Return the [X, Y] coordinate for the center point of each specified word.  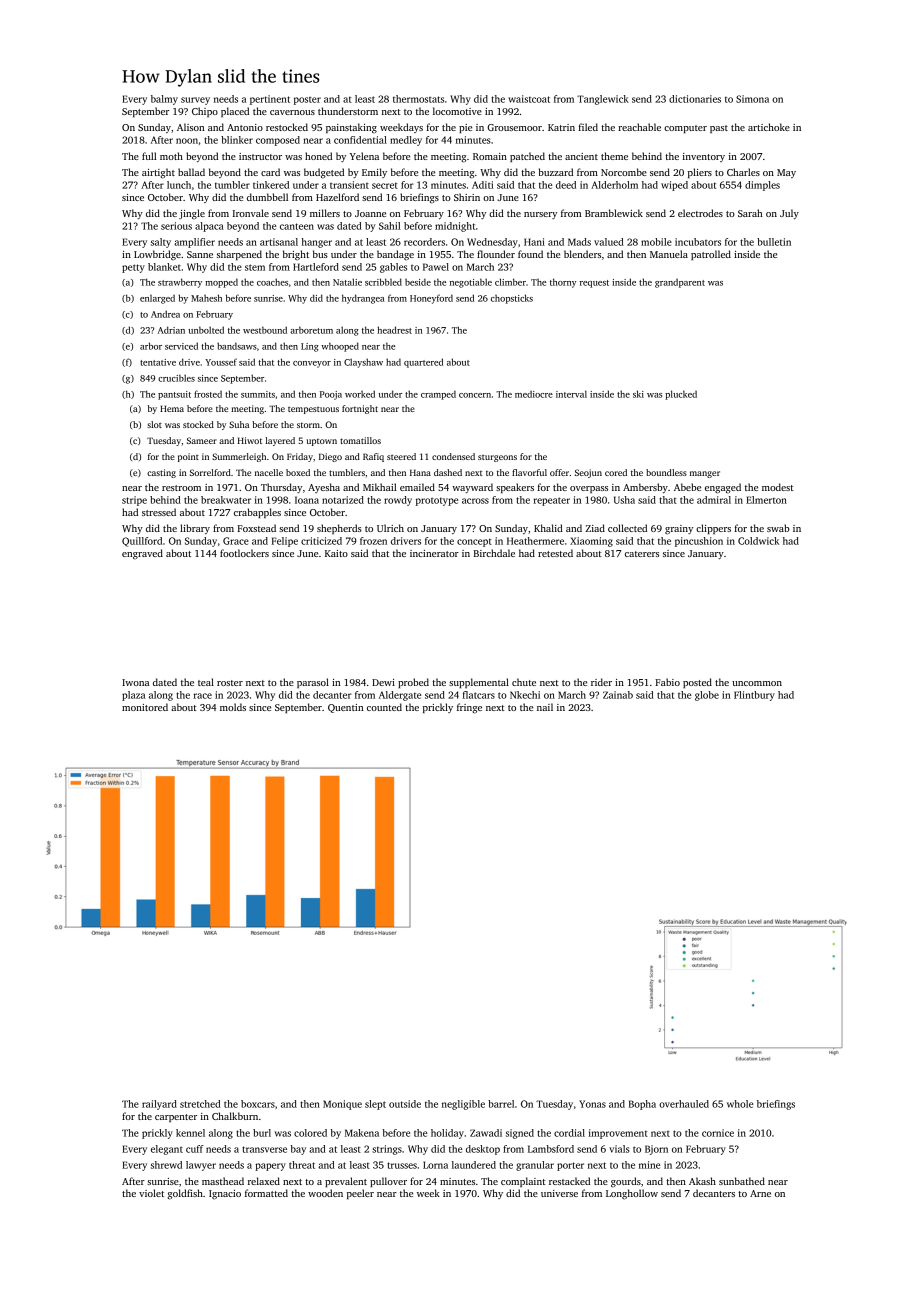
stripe [134, 501]
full [149, 156]
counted [384, 707]
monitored [145, 707]
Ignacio [225, 1195]
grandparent [680, 283]
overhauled [684, 1104]
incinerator [434, 553]
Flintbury [754, 696]
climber [510, 282]
